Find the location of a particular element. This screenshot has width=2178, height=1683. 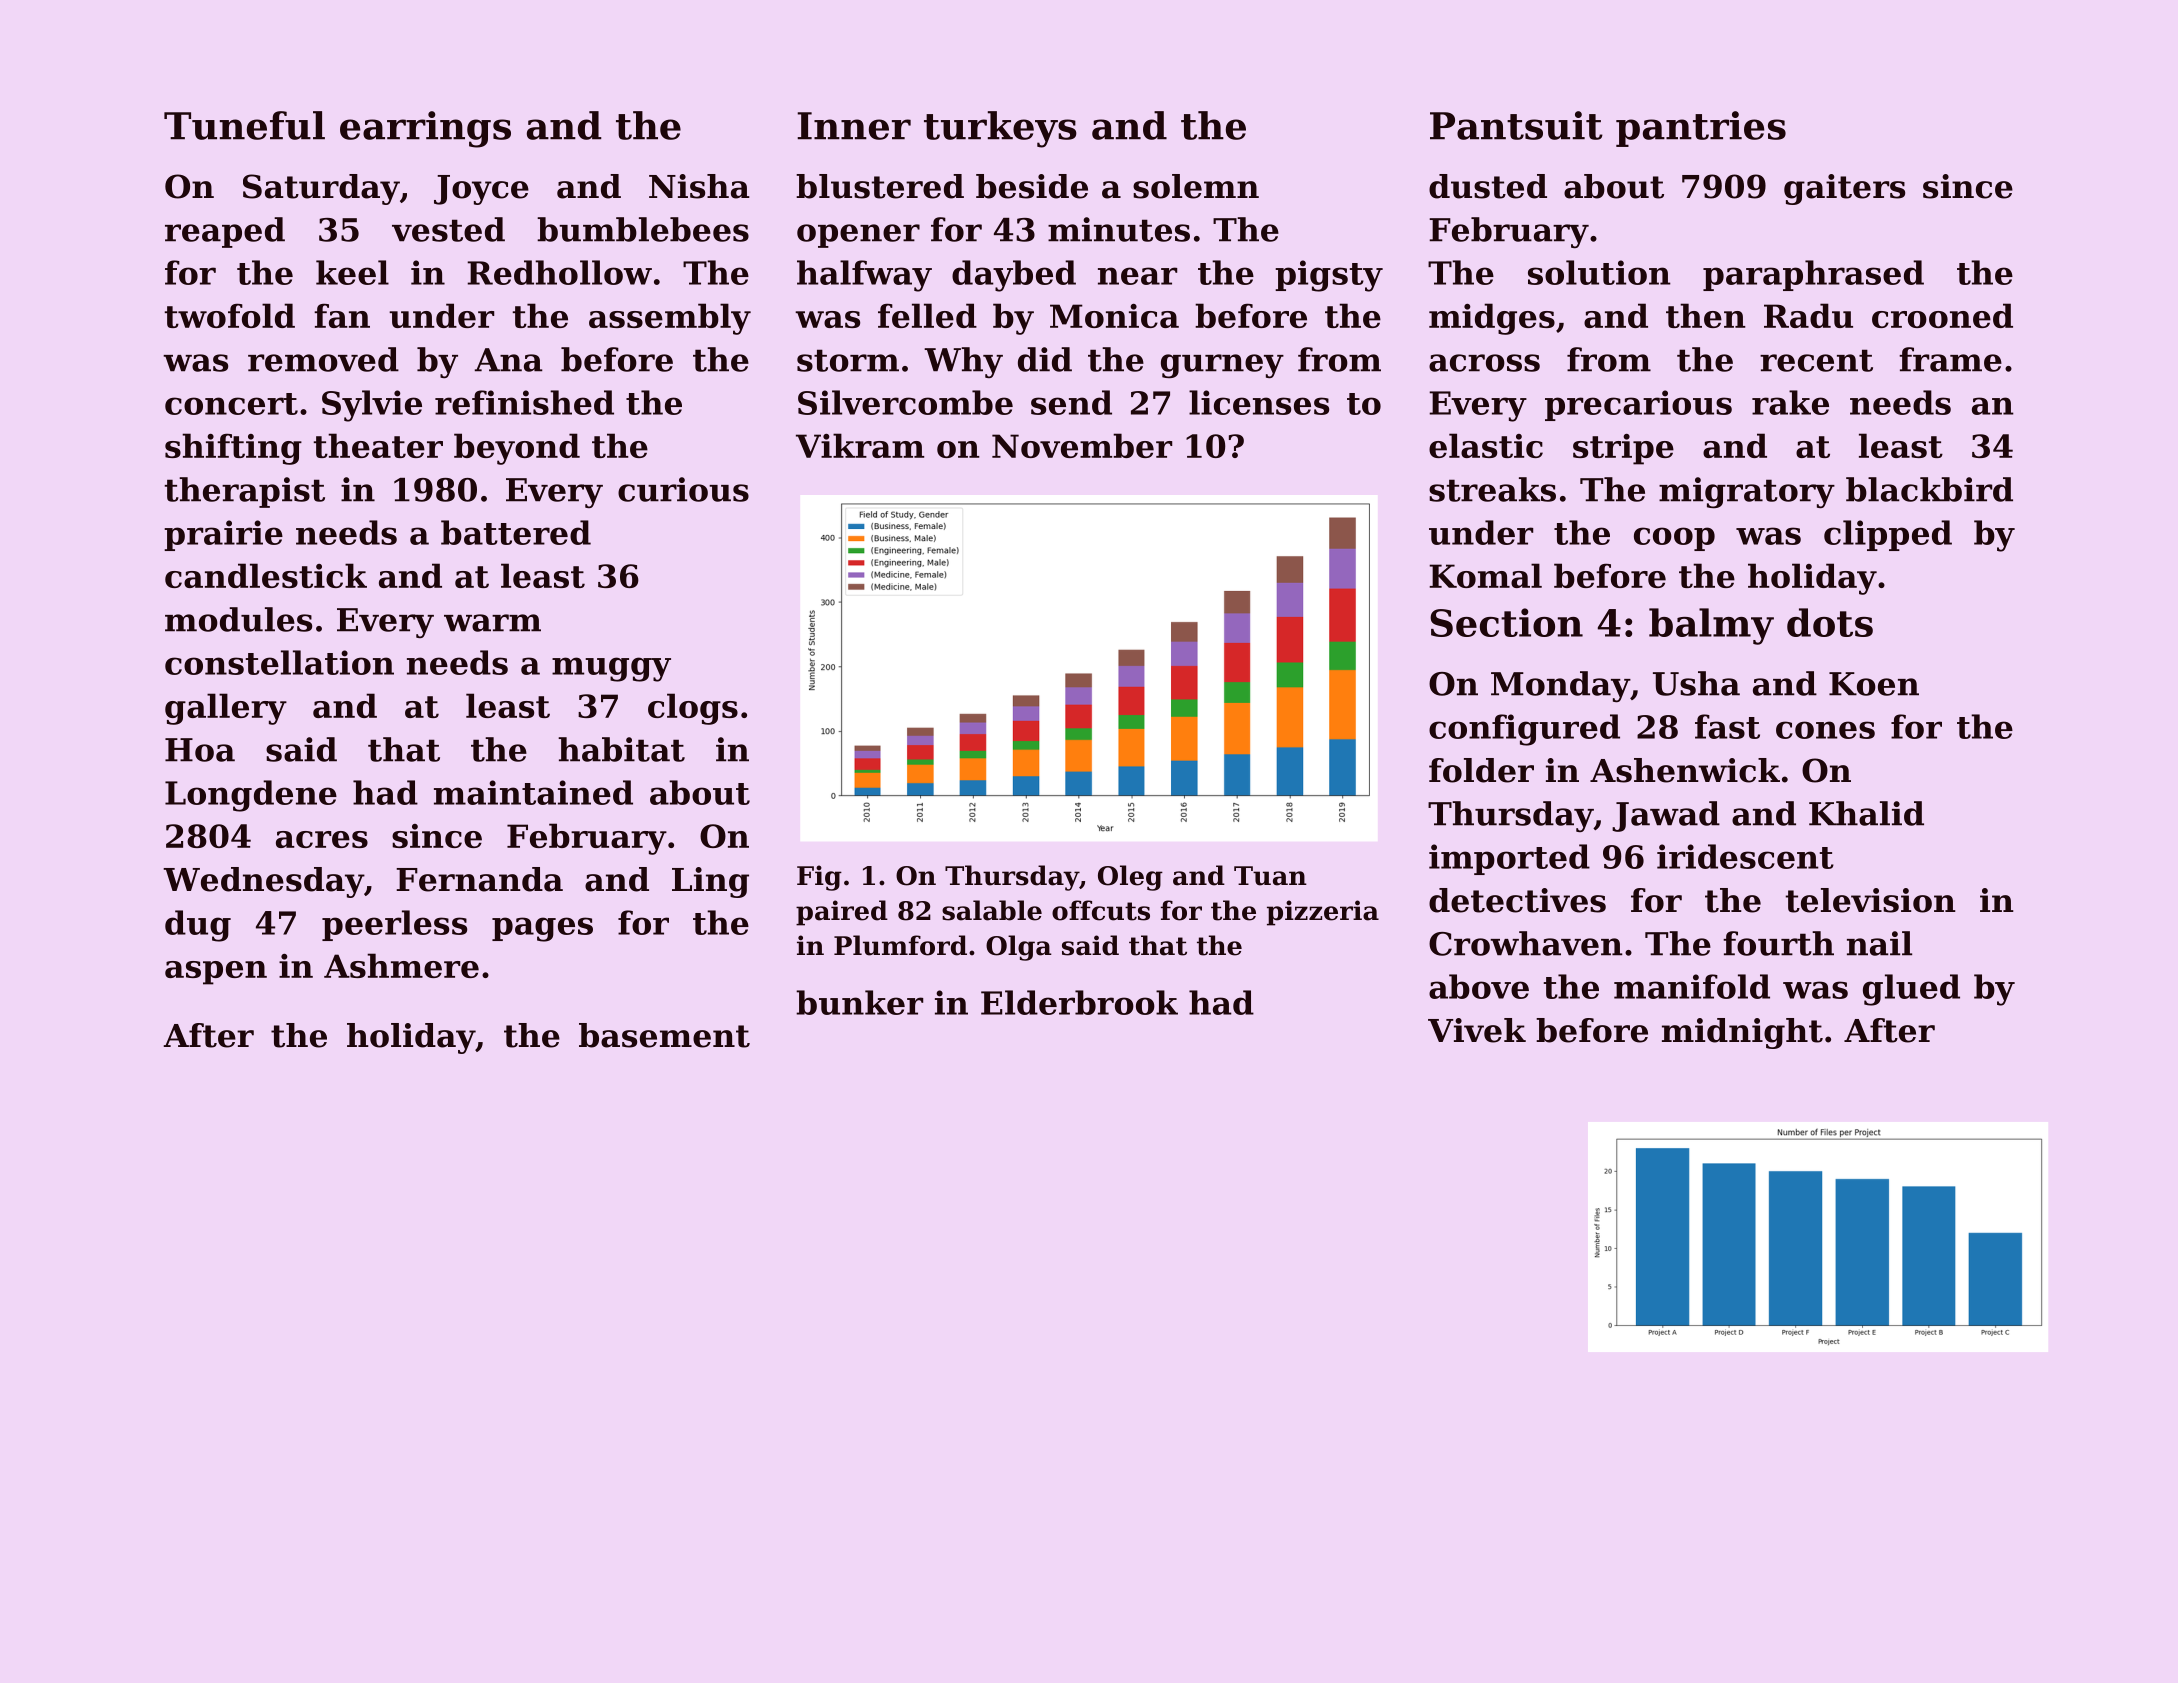

Fernanda is located at coordinates (479, 879).
